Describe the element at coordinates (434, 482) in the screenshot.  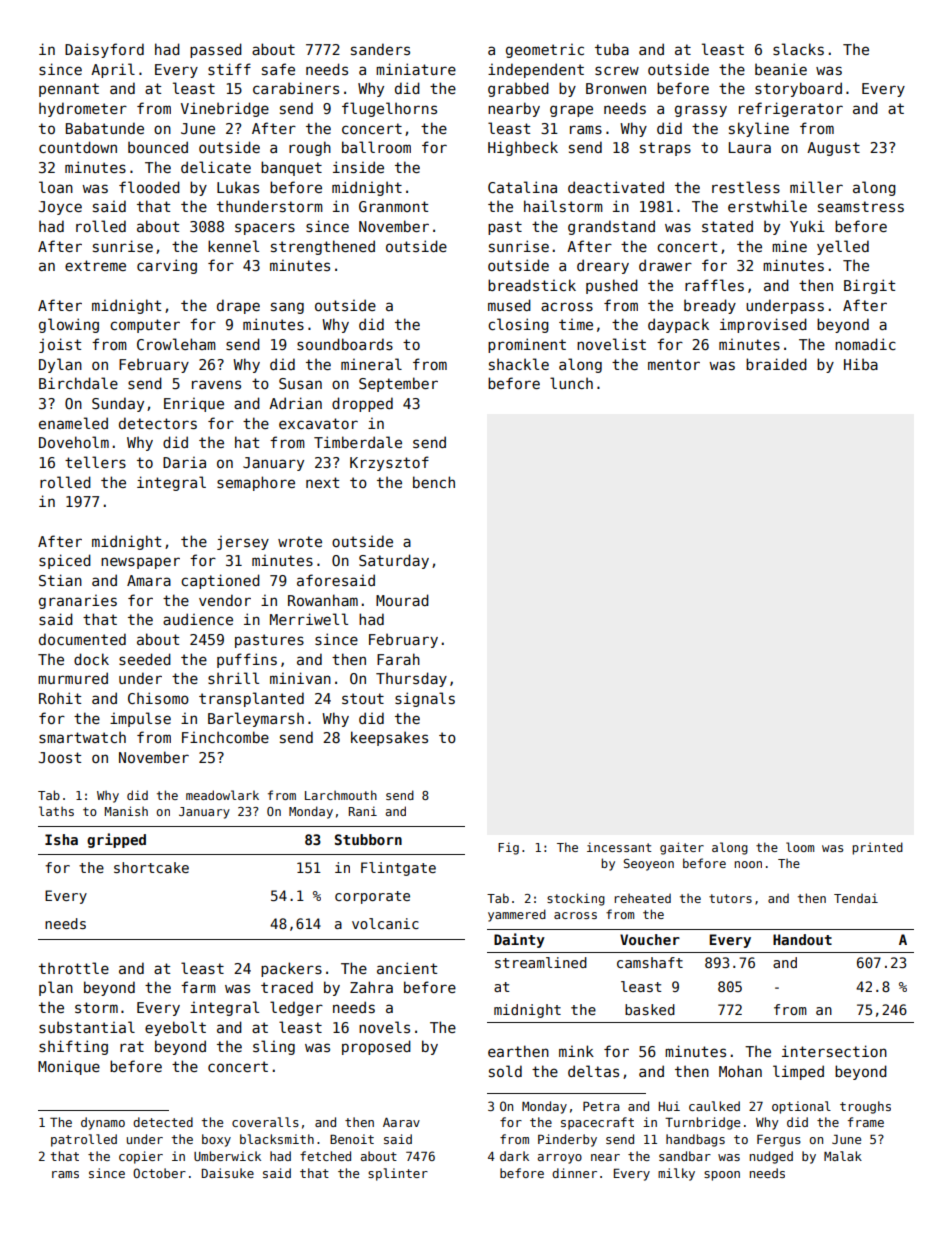
I see `bench` at that location.
